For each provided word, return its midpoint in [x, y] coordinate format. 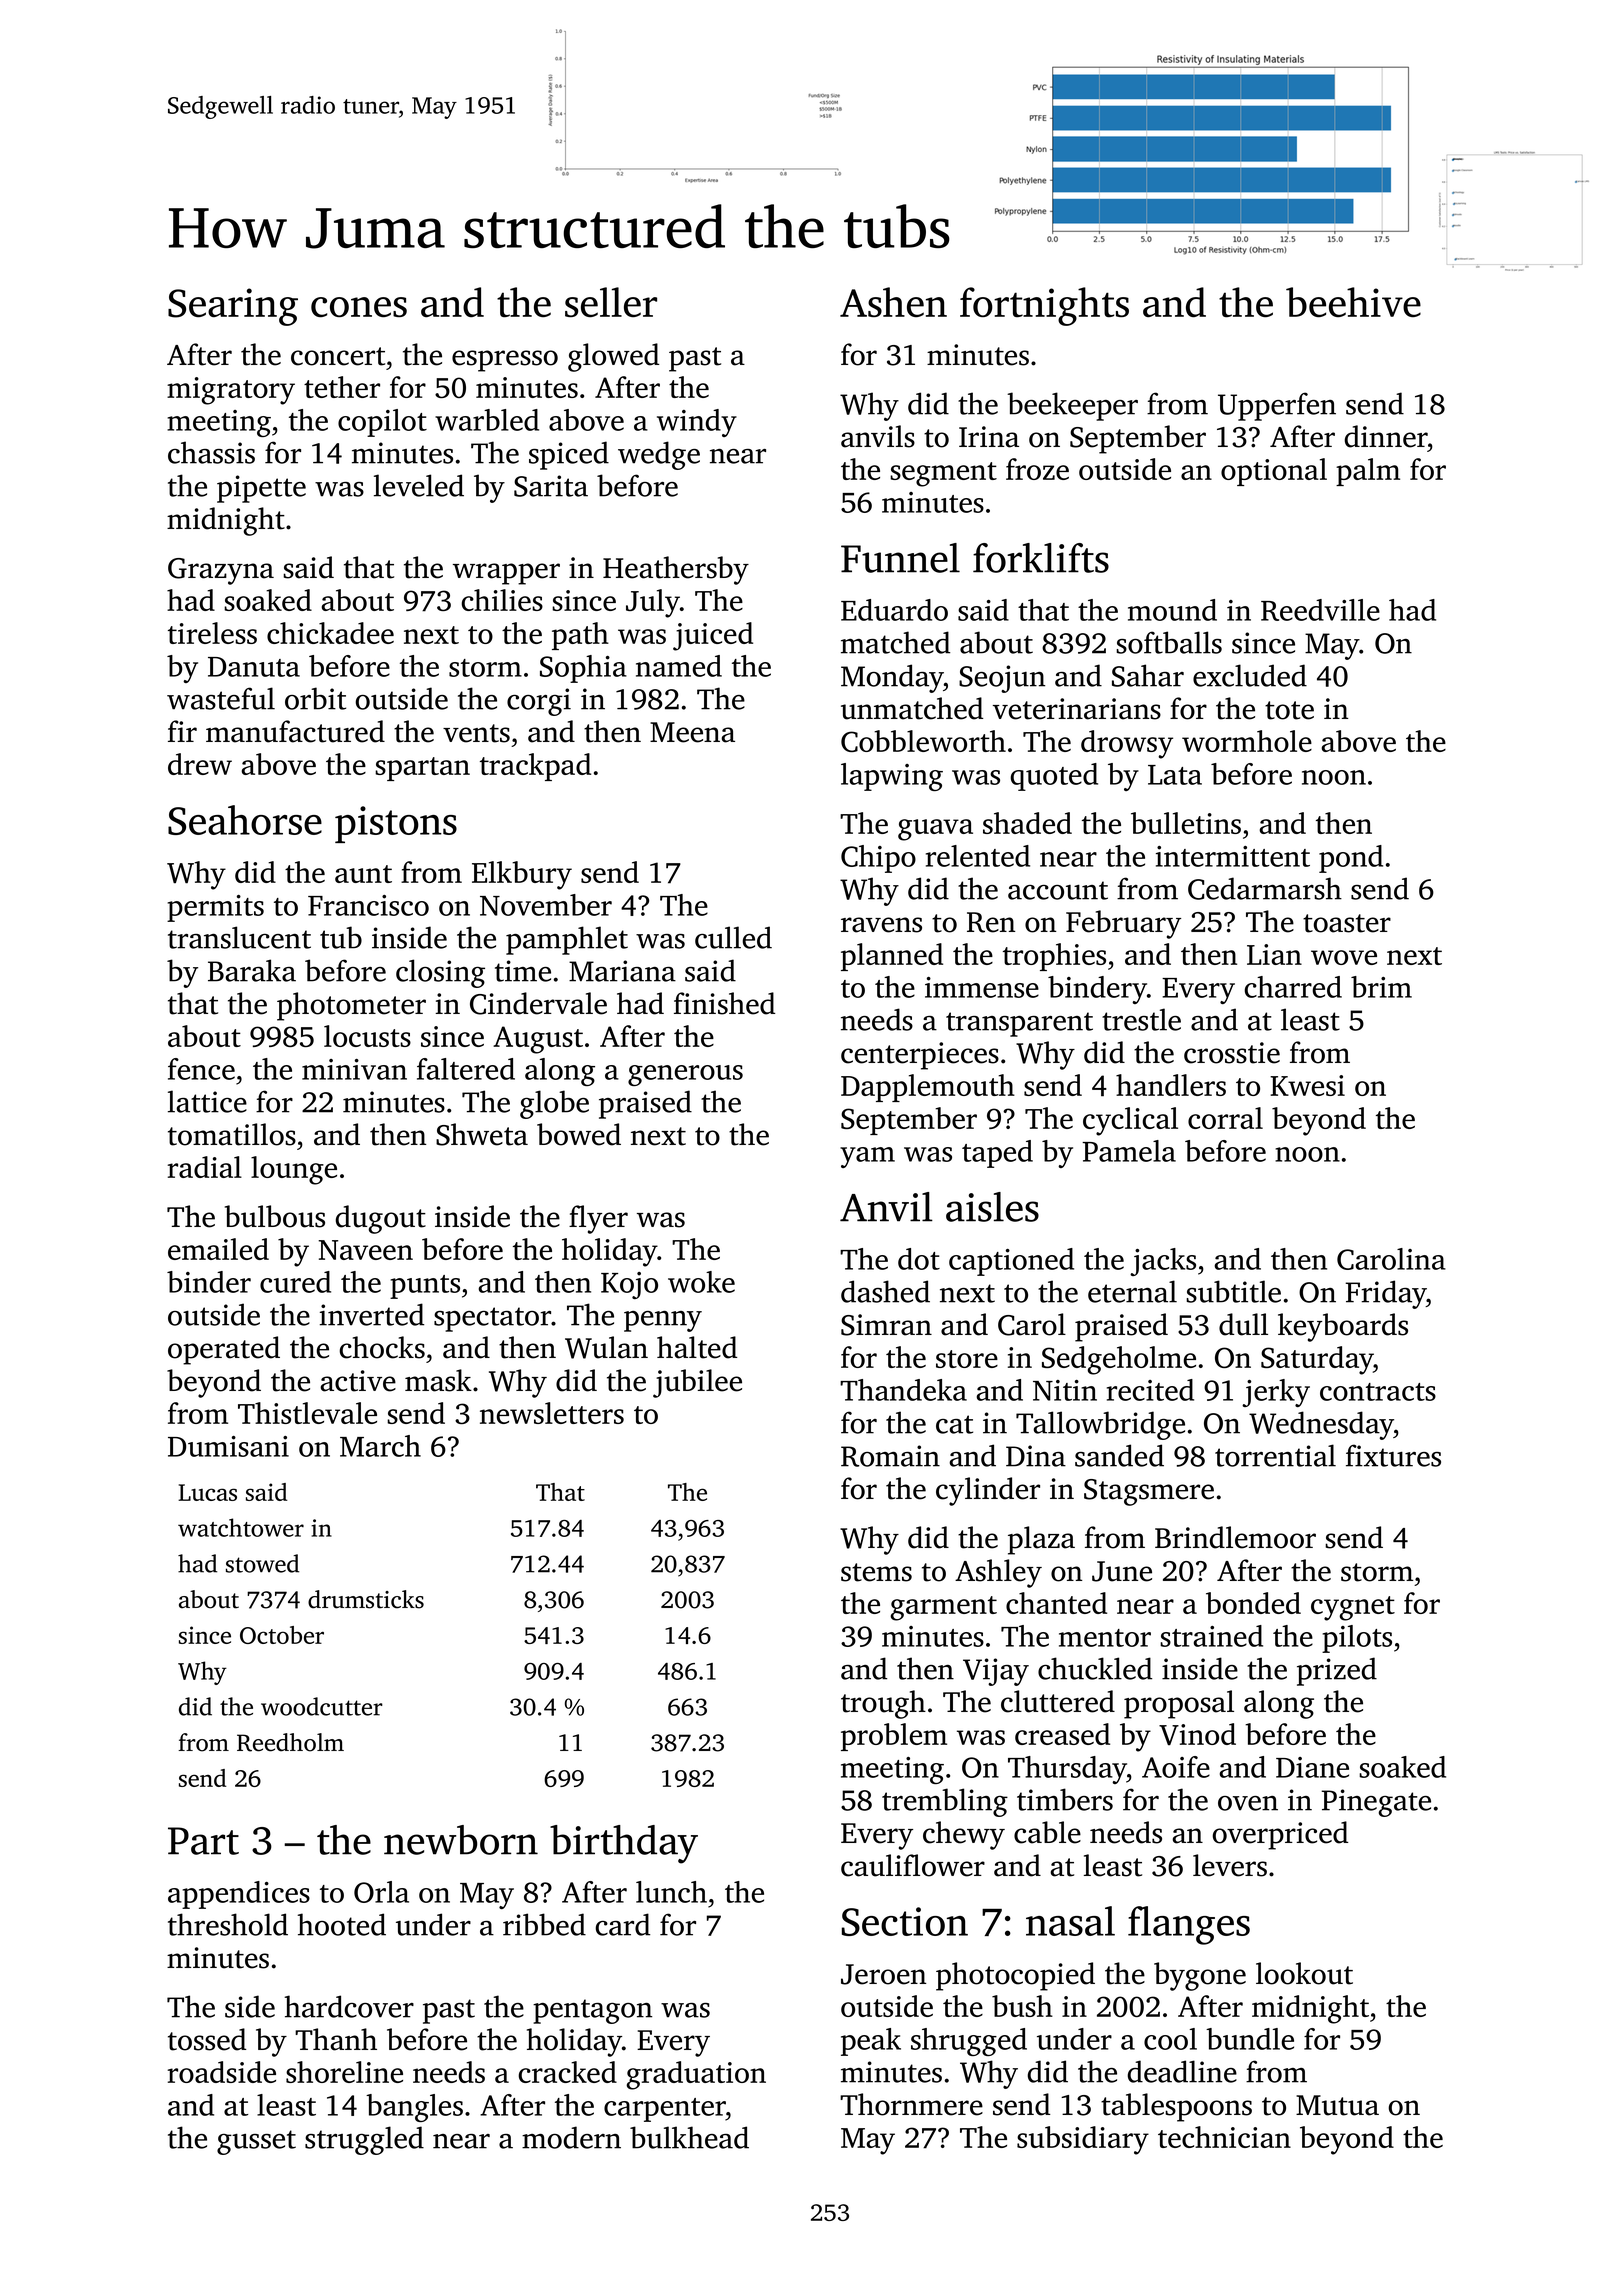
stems [876, 1572]
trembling [945, 1802]
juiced [713, 636]
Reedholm [290, 1742]
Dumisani [228, 1446]
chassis [211, 452]
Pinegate [1376, 1803]
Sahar [1148, 675]
